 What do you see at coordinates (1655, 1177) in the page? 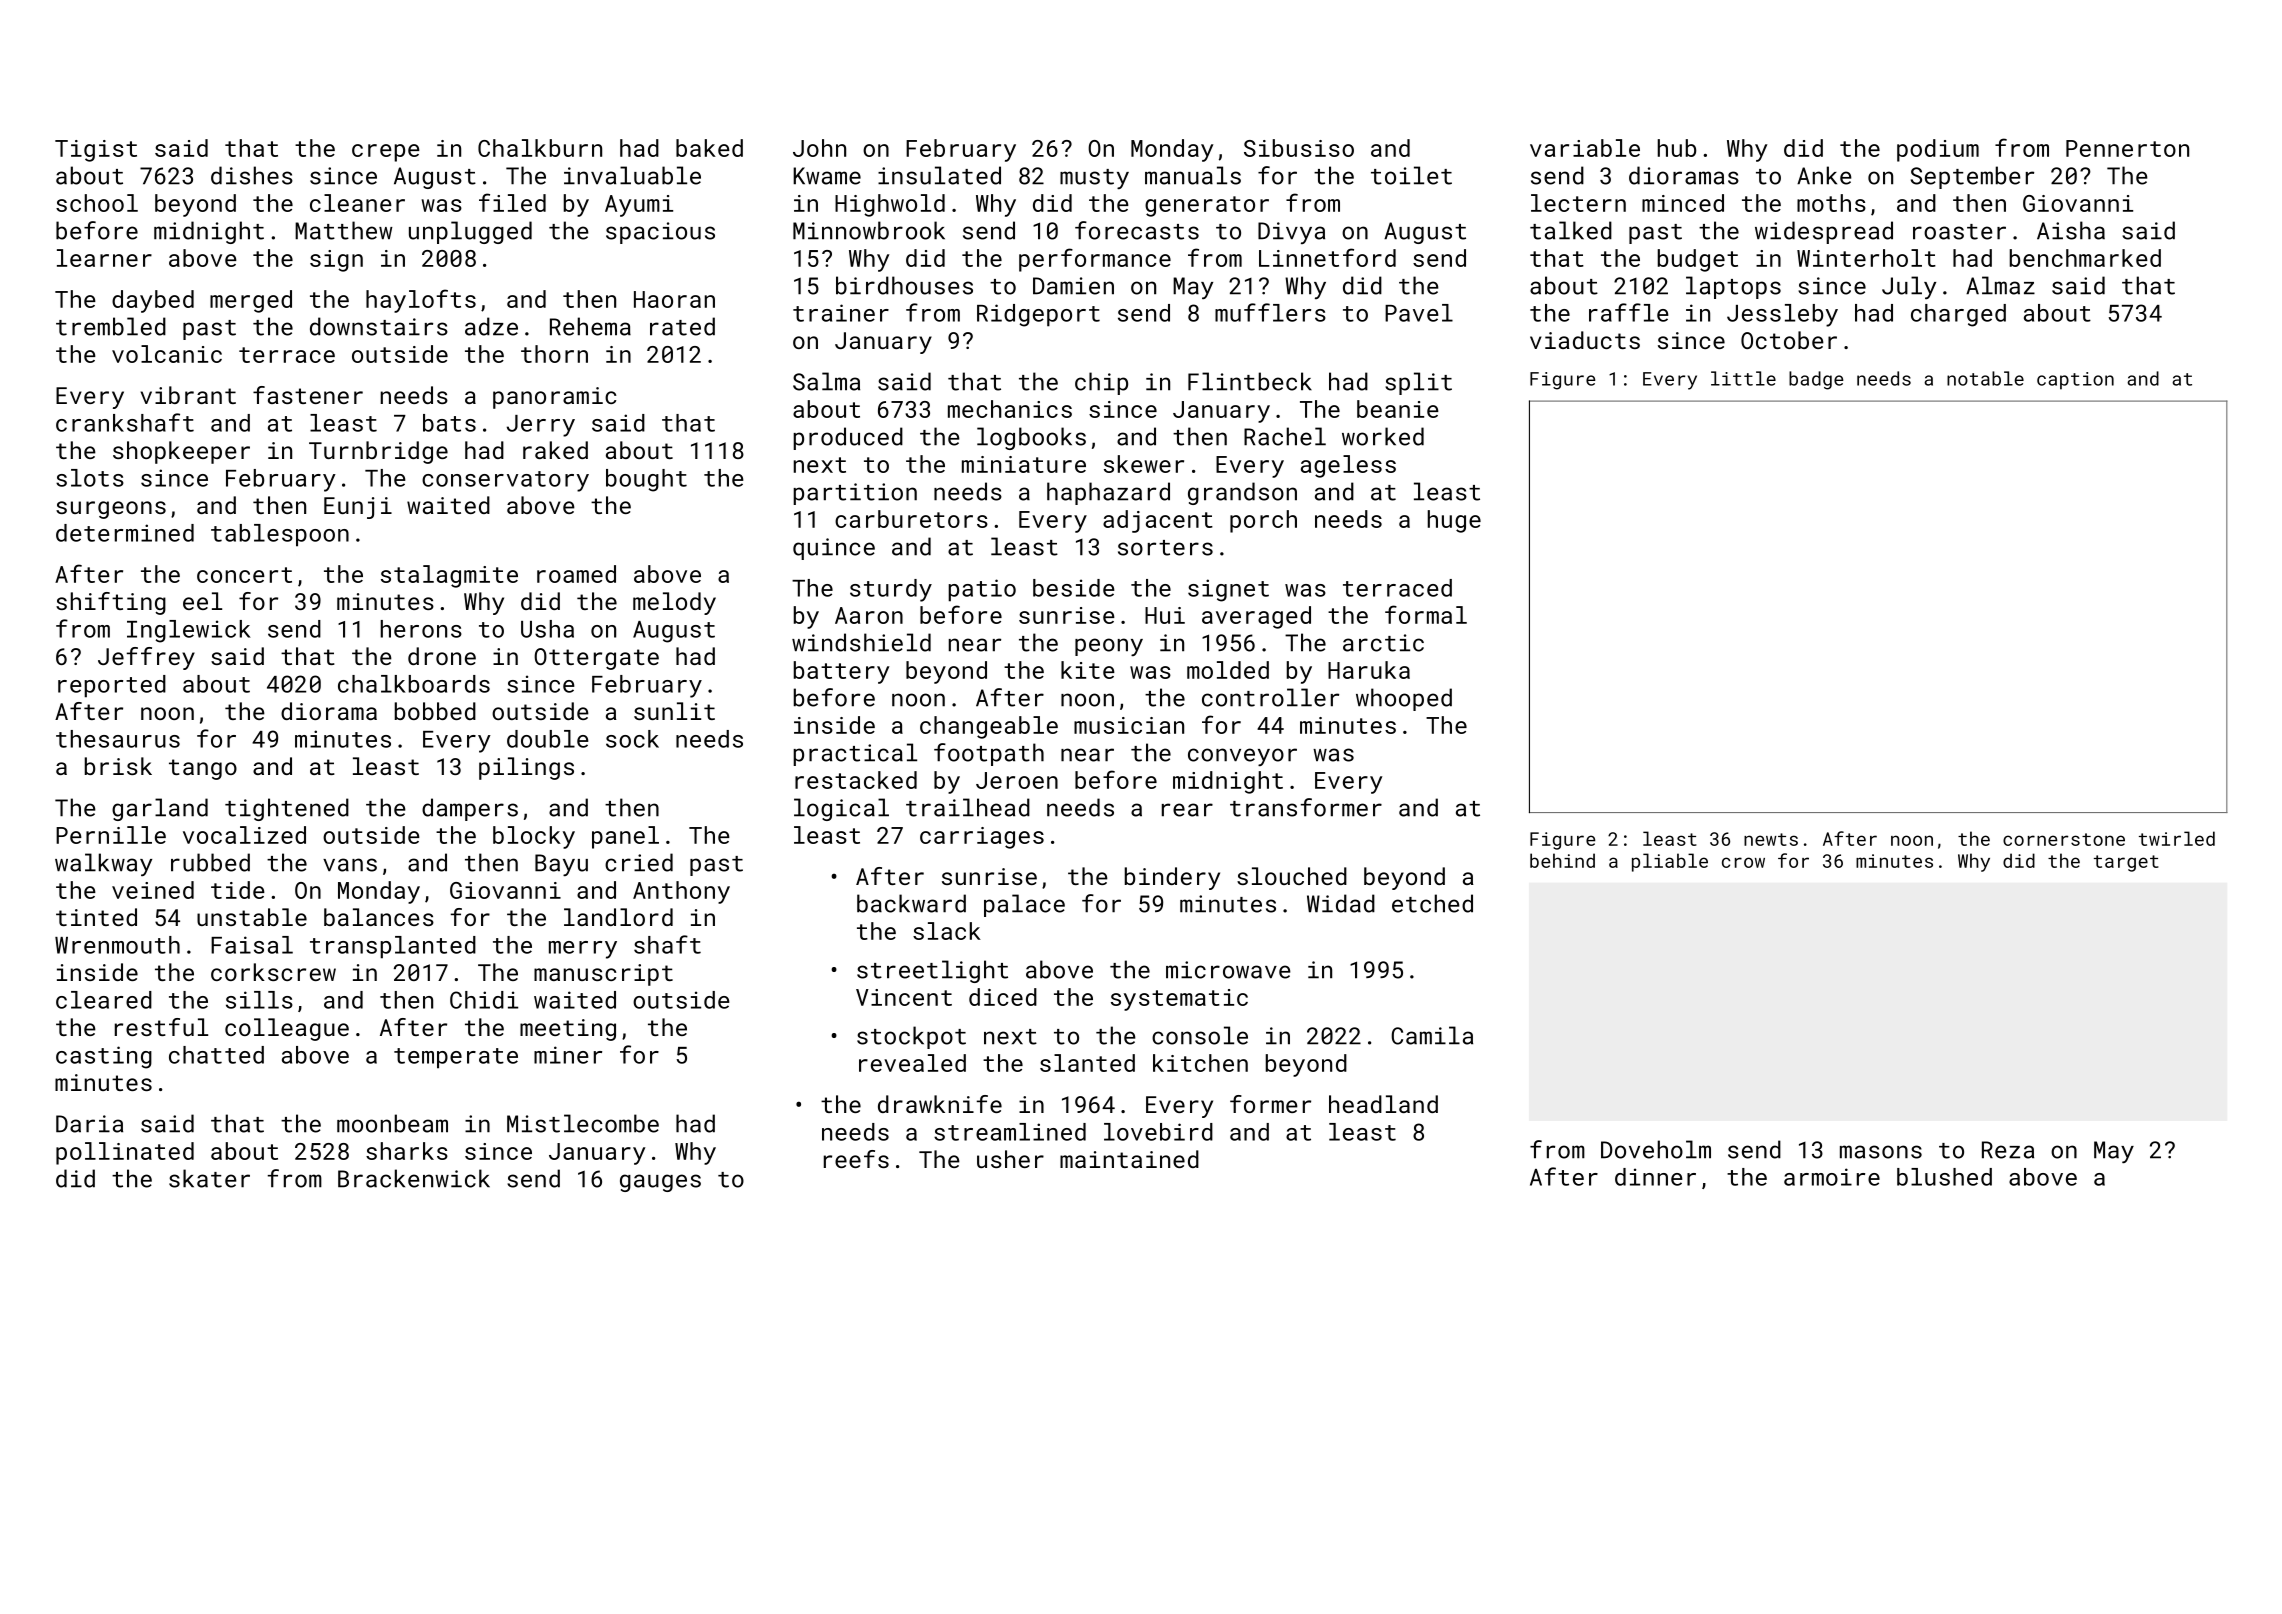
I see `dinner` at bounding box center [1655, 1177].
